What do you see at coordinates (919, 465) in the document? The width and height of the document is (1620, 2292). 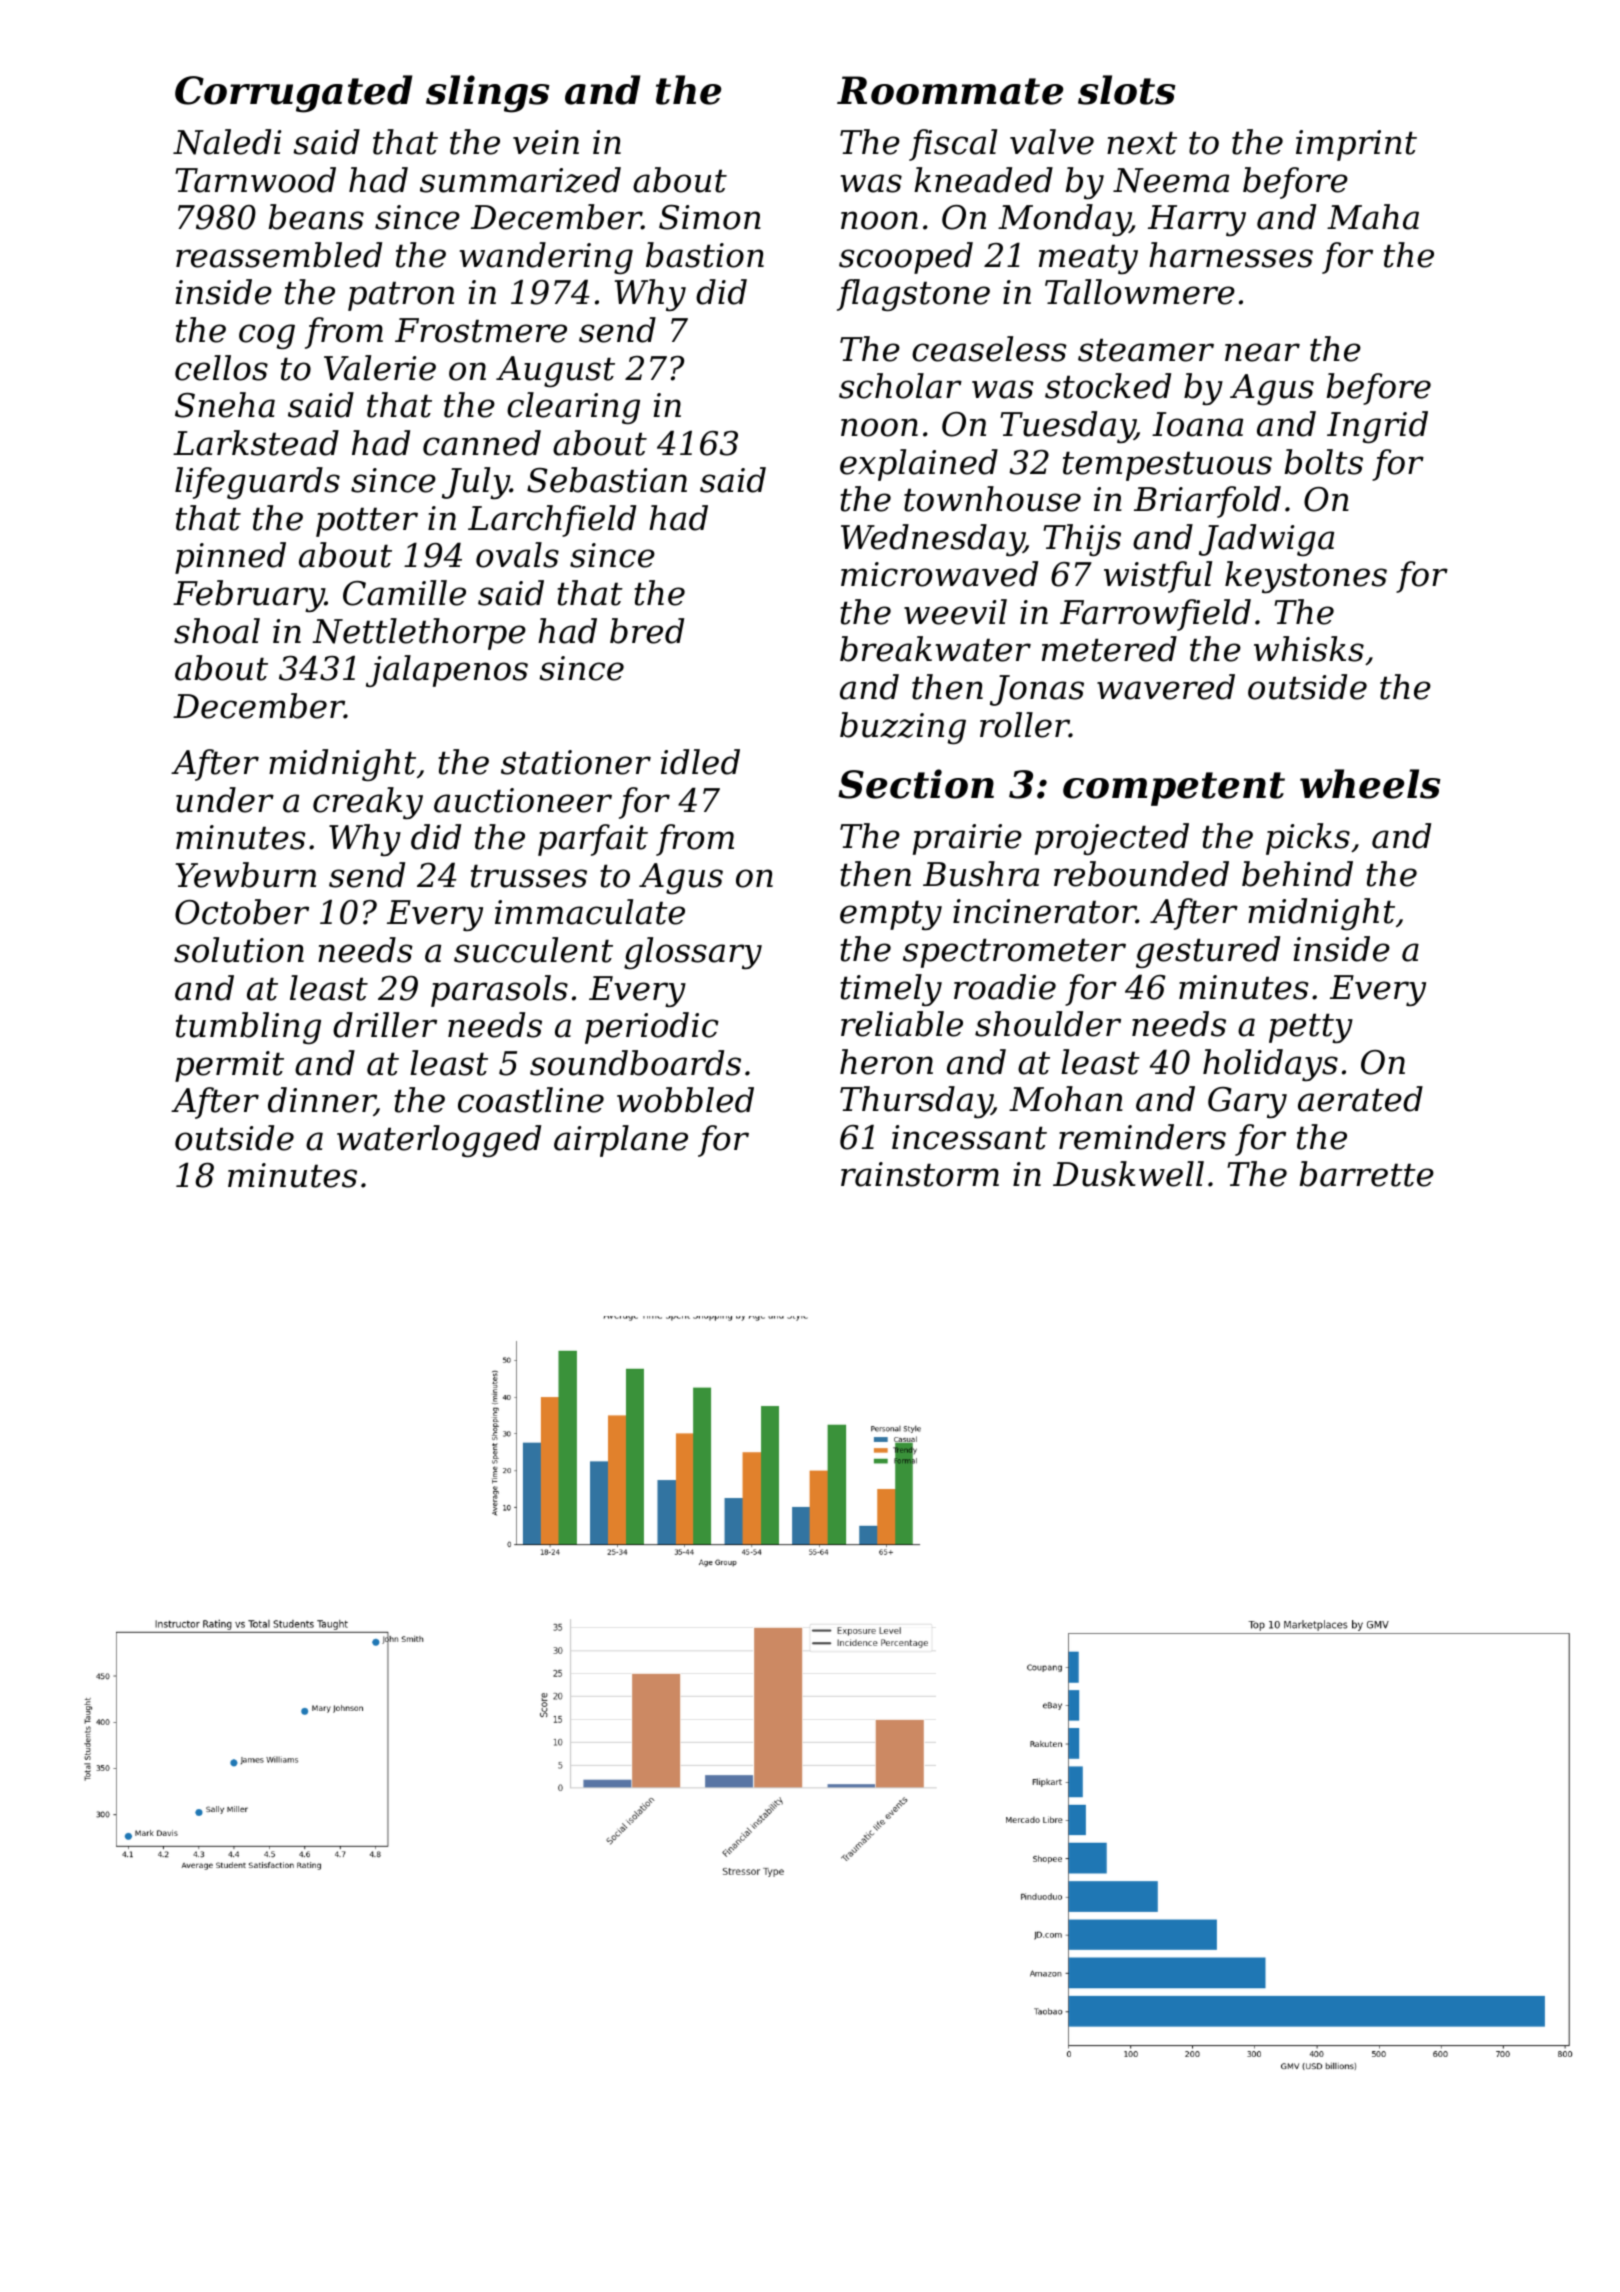 I see `explained` at bounding box center [919, 465].
